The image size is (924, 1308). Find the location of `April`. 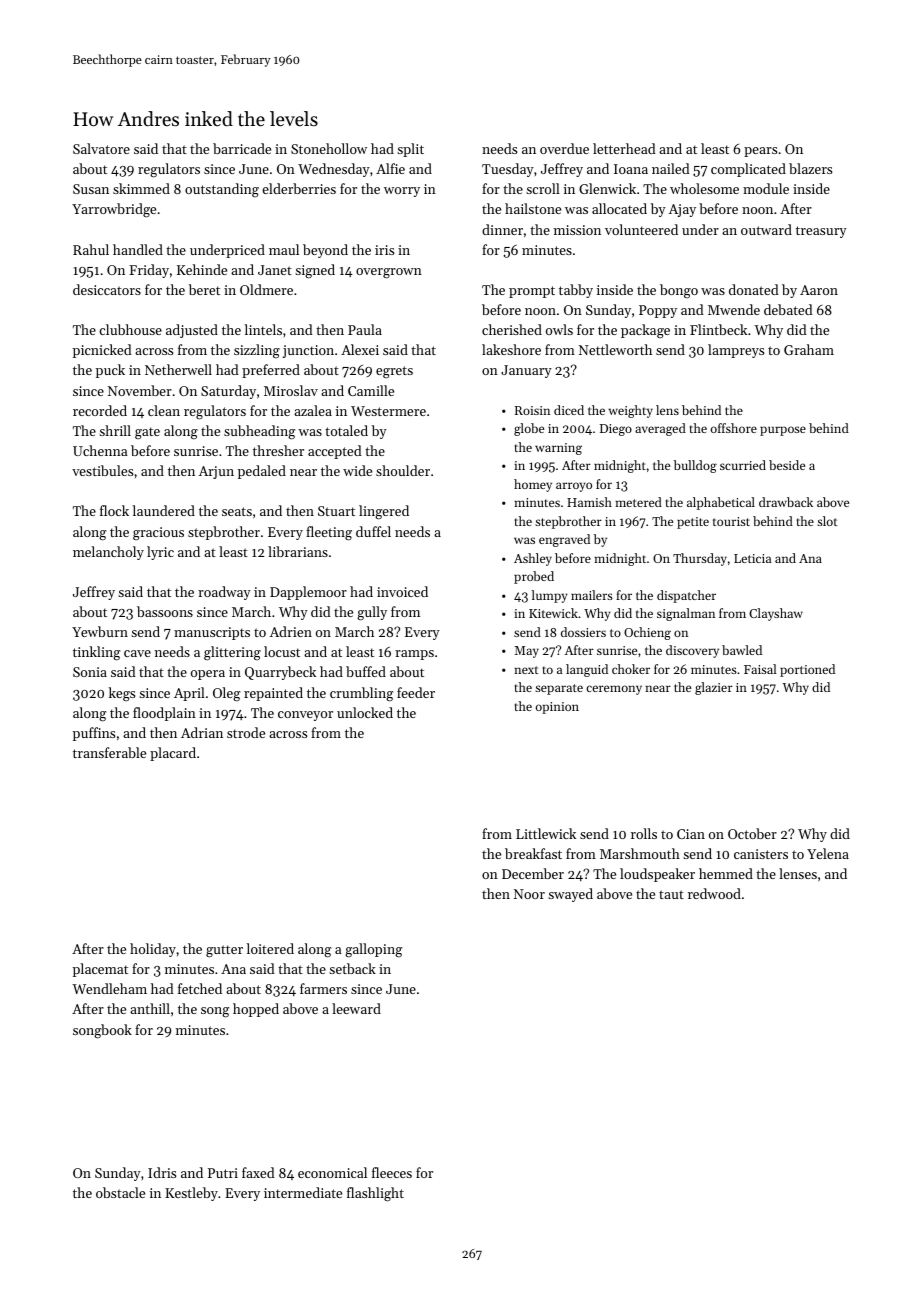

April is located at coordinates (189, 694).
